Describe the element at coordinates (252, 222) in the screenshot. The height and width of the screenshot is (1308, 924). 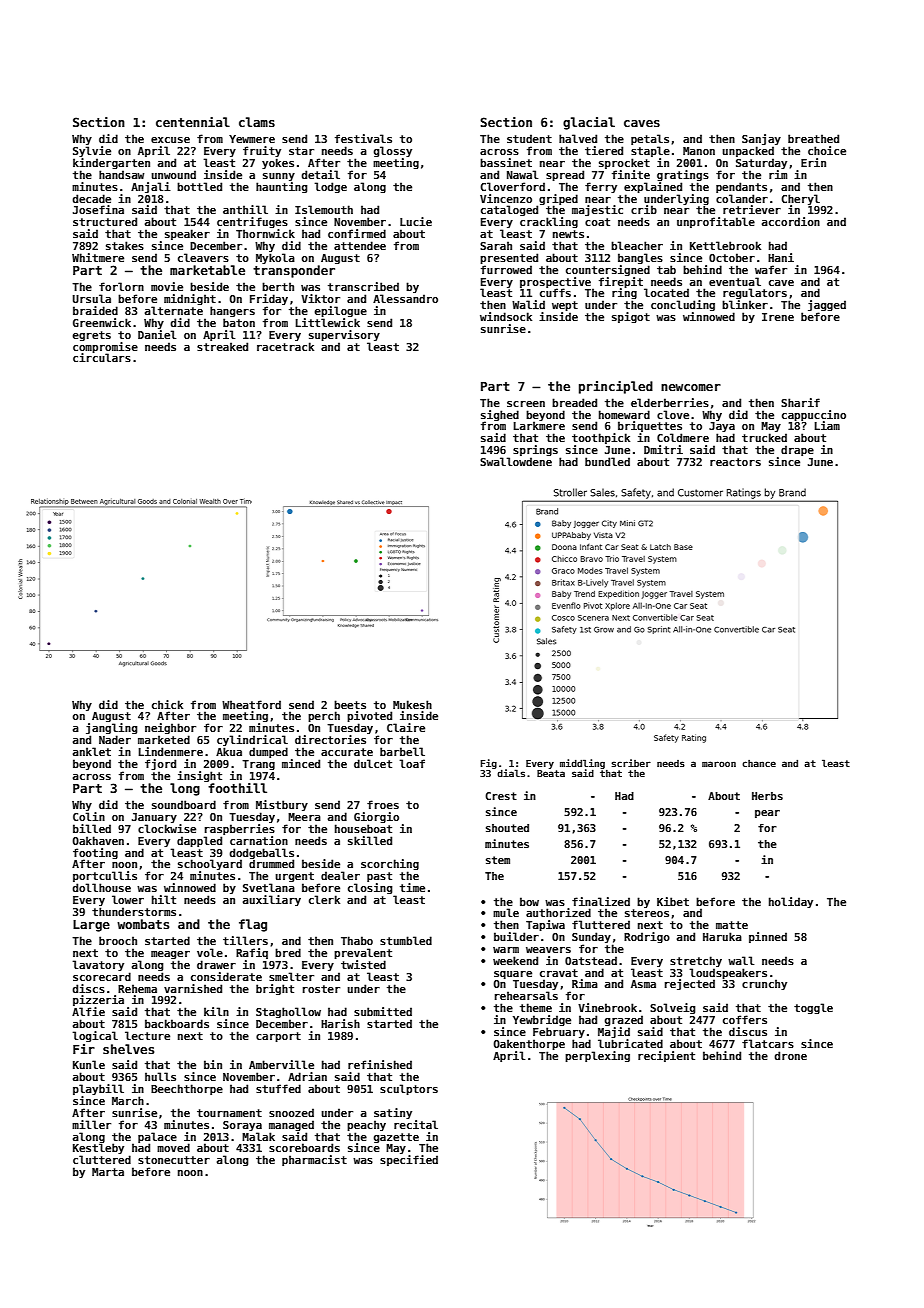
I see `centrifuges` at that location.
